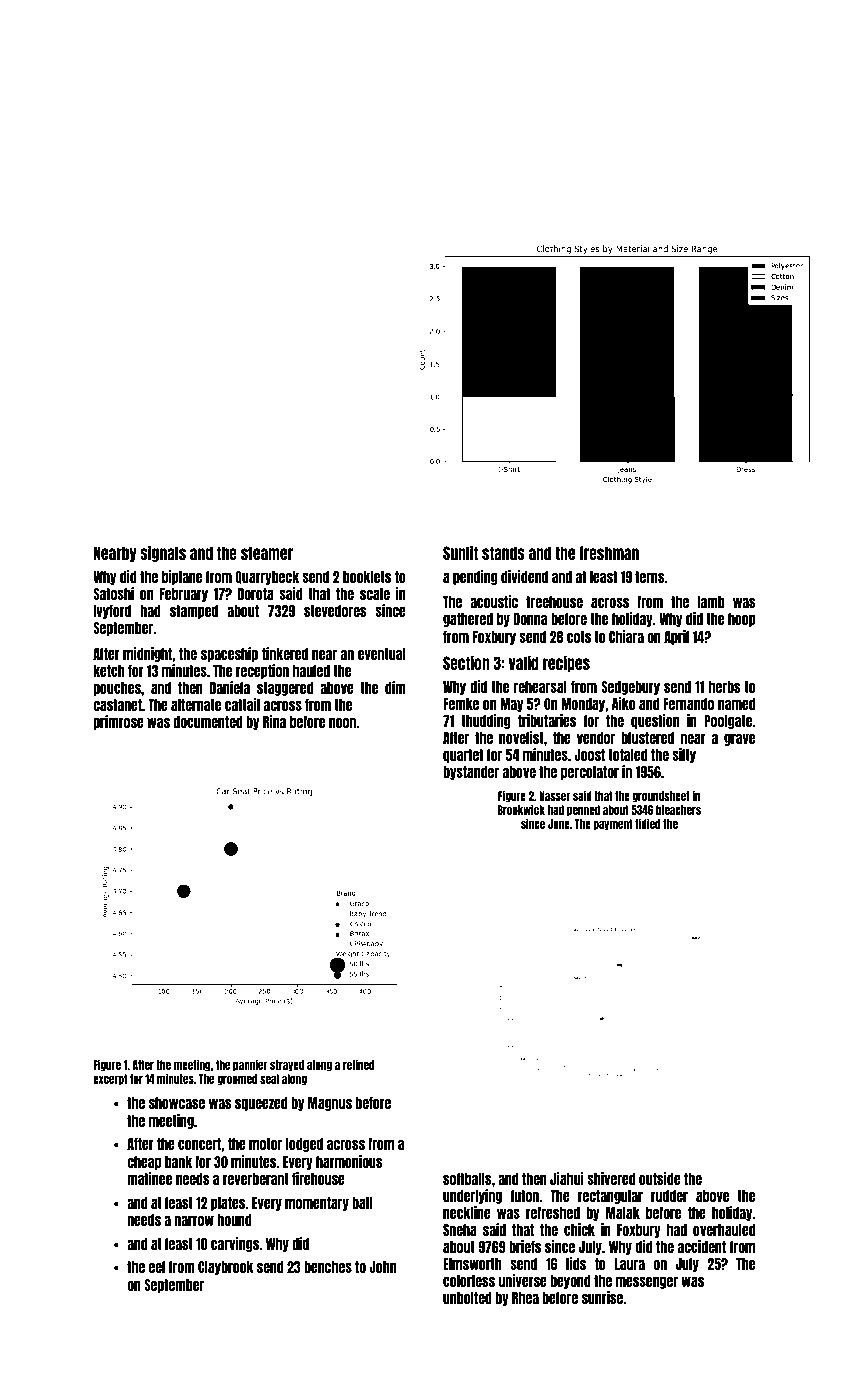  Describe the element at coordinates (609, 553) in the image. I see `freshman` at that location.
